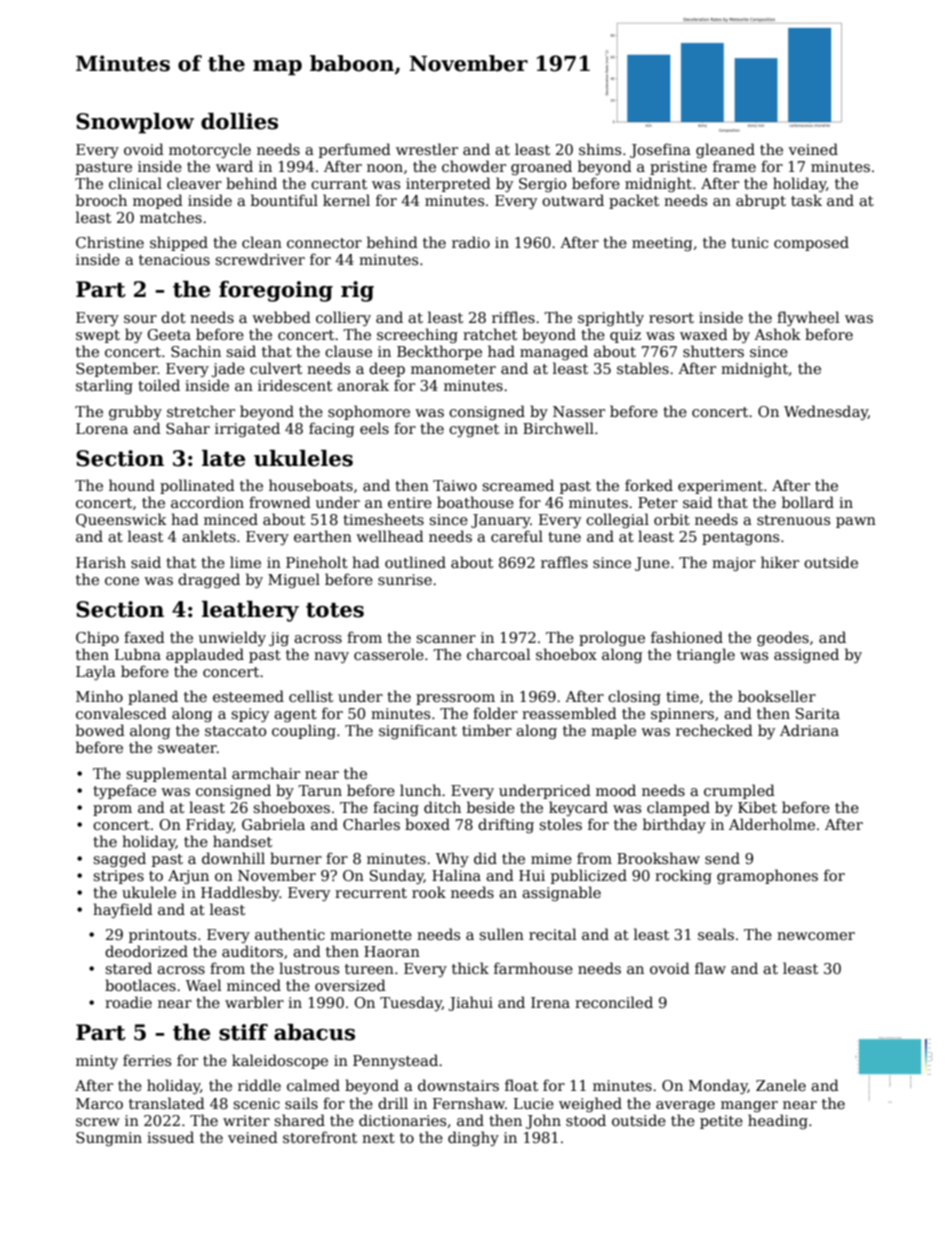  Describe the element at coordinates (725, 150) in the image. I see `gleaned` at that location.
